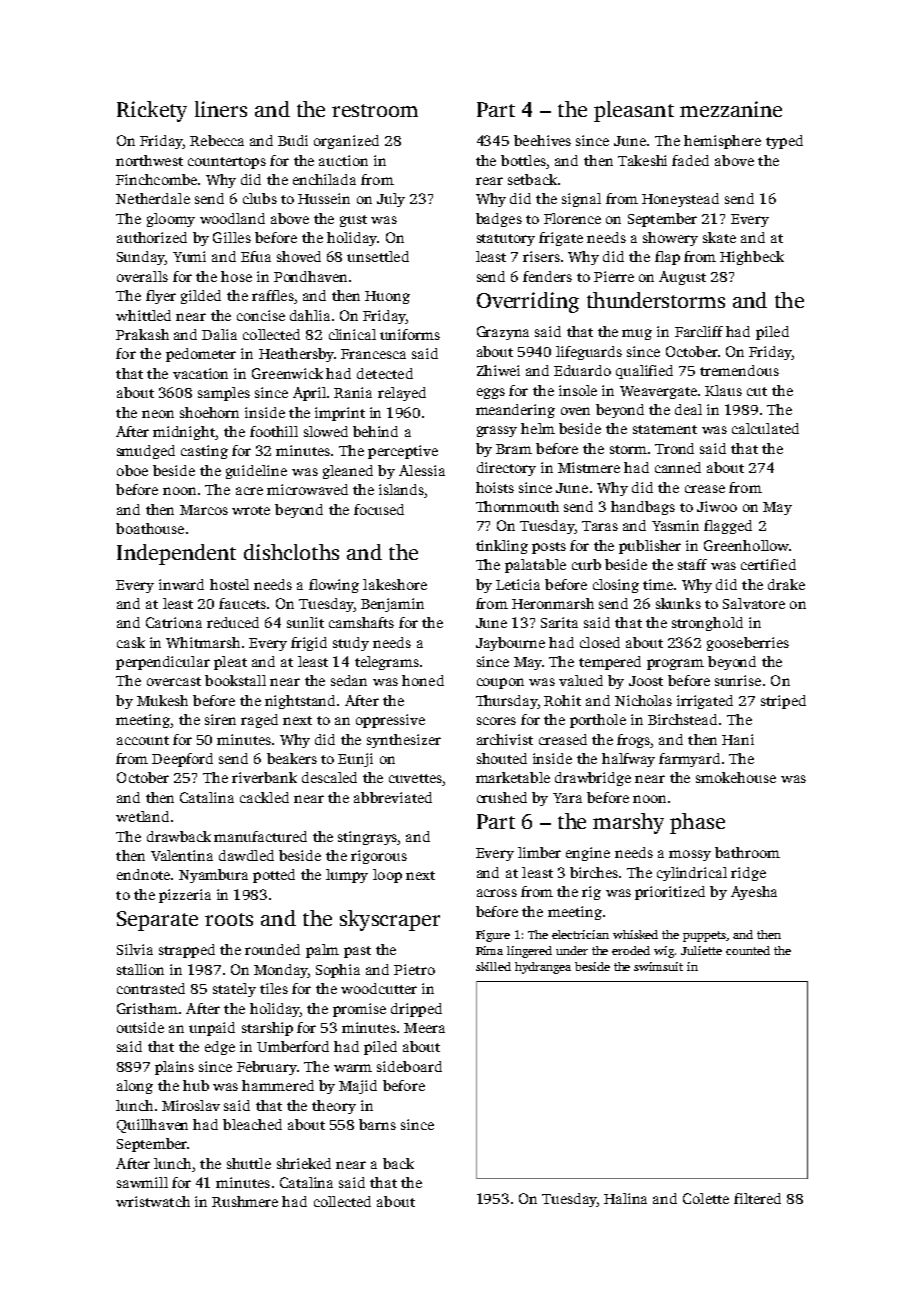 Image resolution: width=924 pixels, height=1308 pixels. Describe the element at coordinates (580, 934) in the screenshot. I see `electrician` at that location.
